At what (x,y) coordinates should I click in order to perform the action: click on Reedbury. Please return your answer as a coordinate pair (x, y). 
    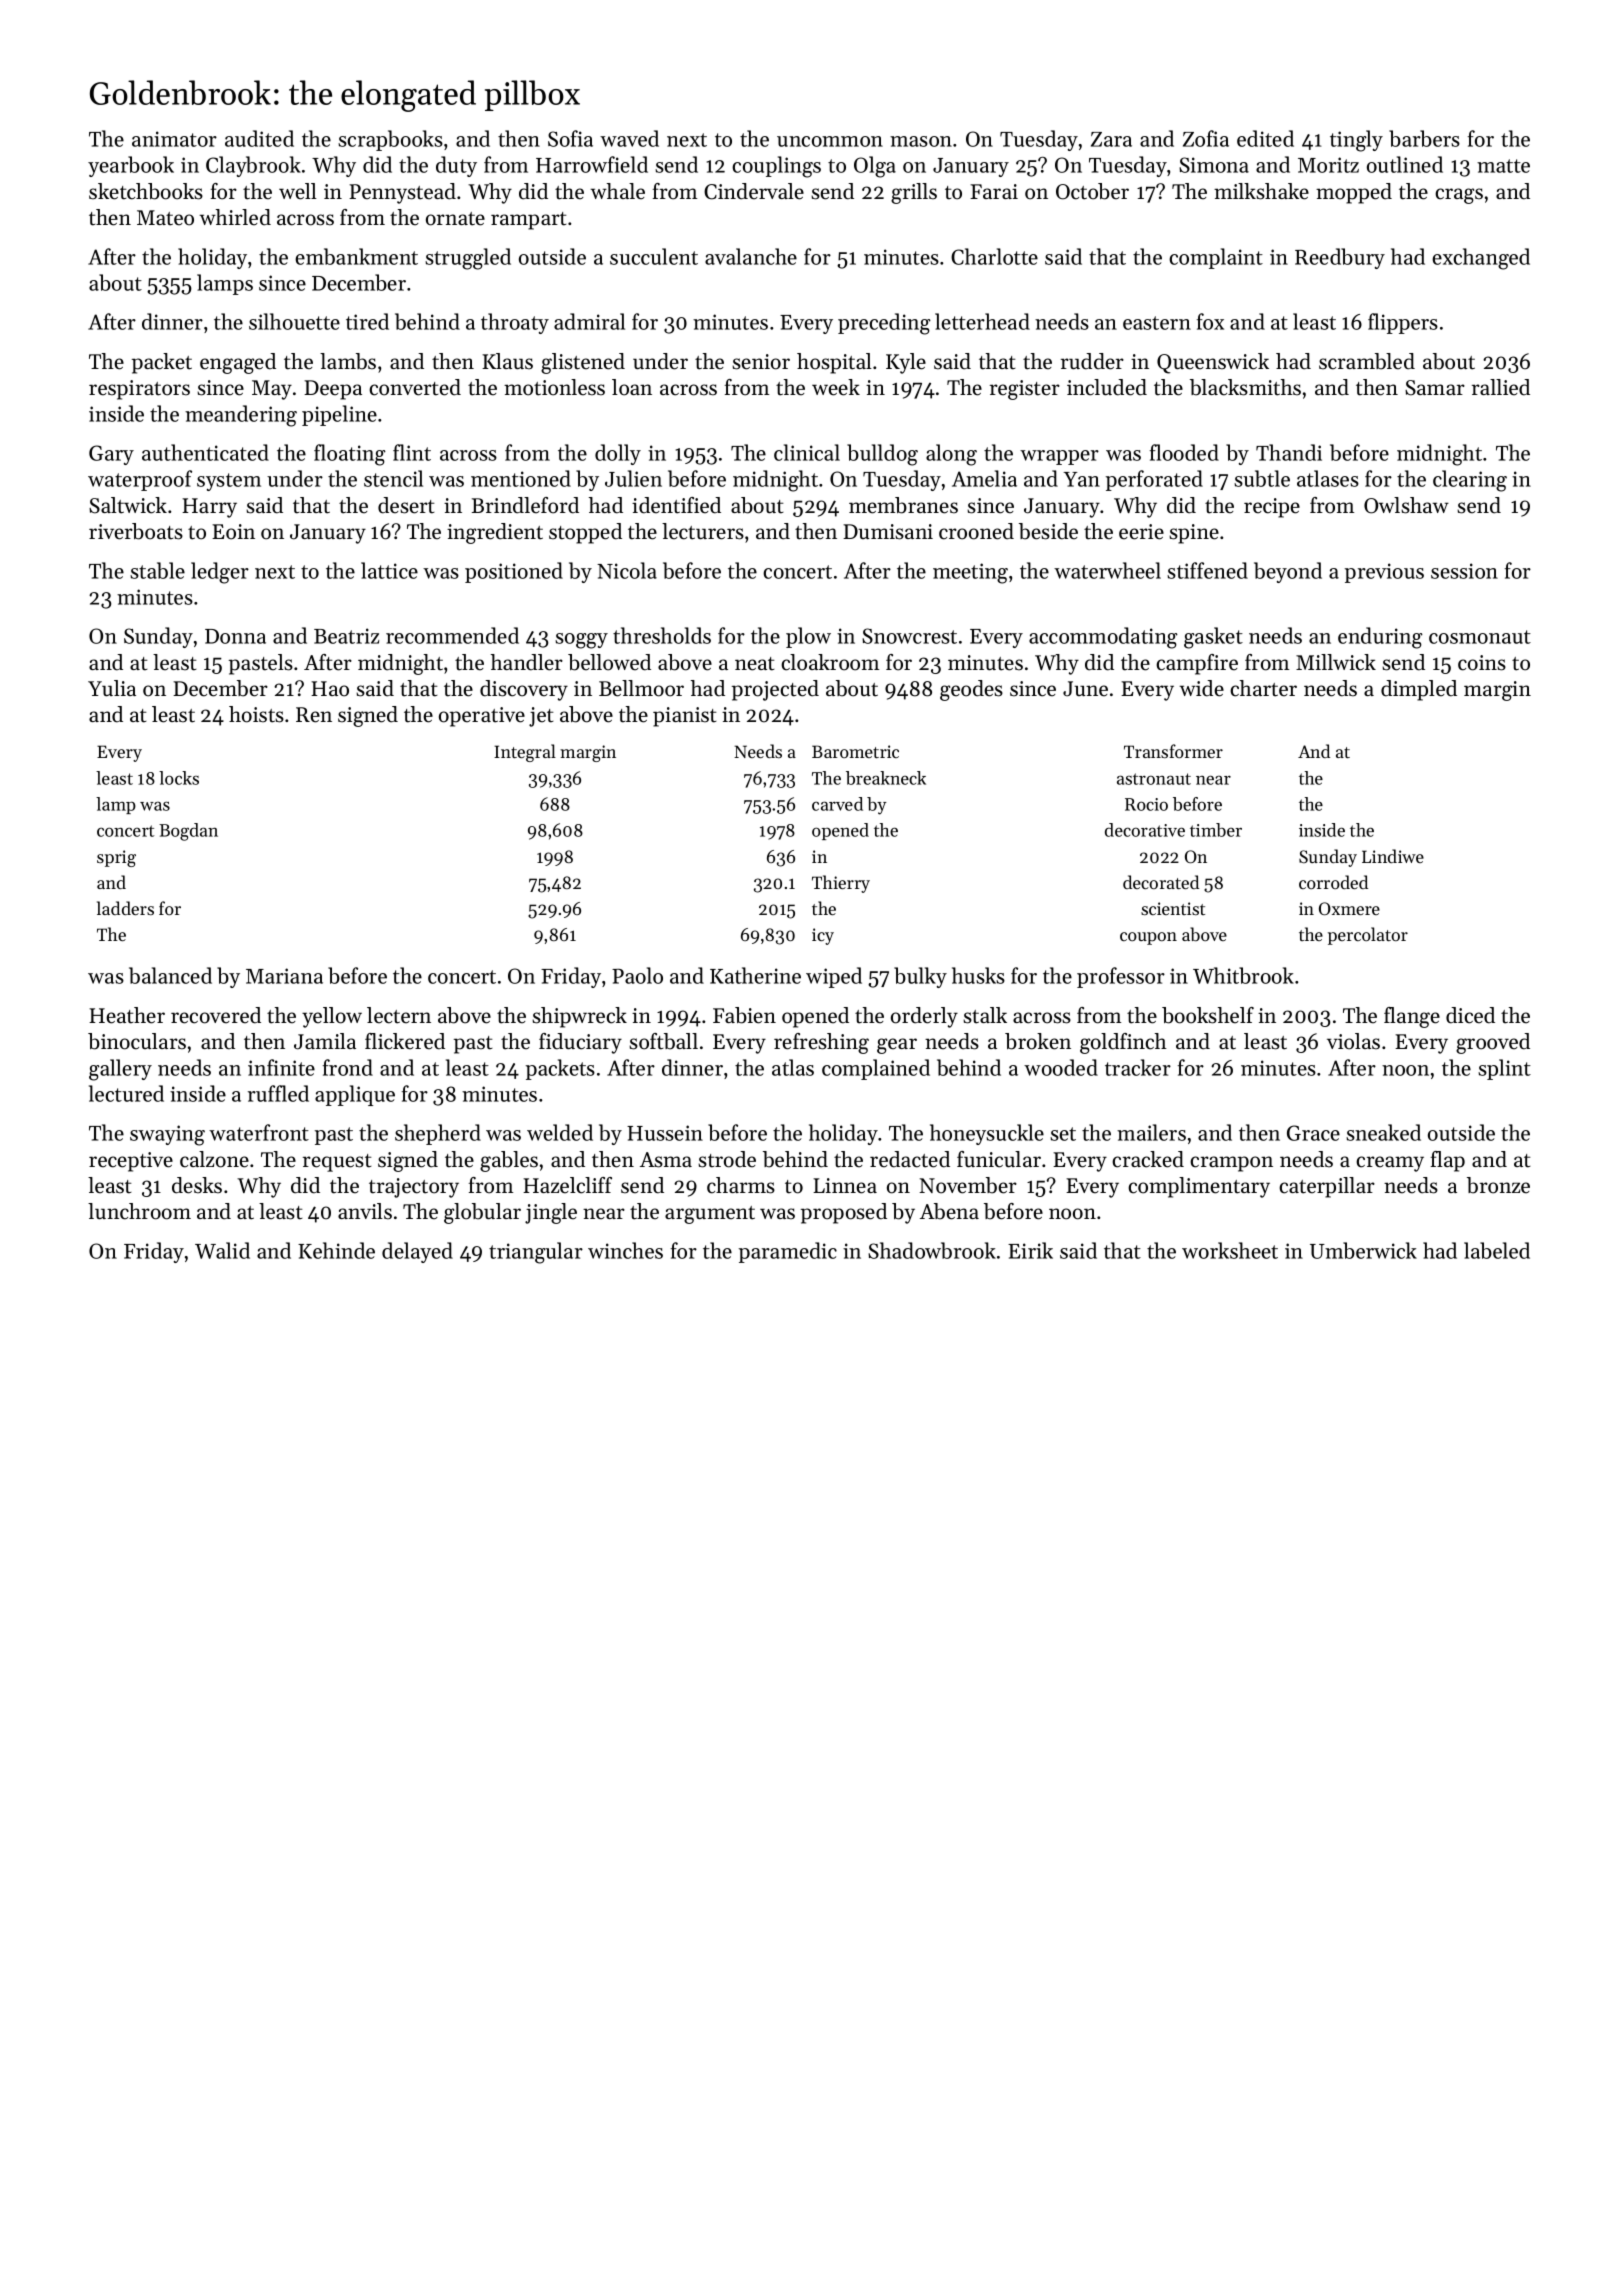
    Looking at the image, I should click on (1340, 258).
